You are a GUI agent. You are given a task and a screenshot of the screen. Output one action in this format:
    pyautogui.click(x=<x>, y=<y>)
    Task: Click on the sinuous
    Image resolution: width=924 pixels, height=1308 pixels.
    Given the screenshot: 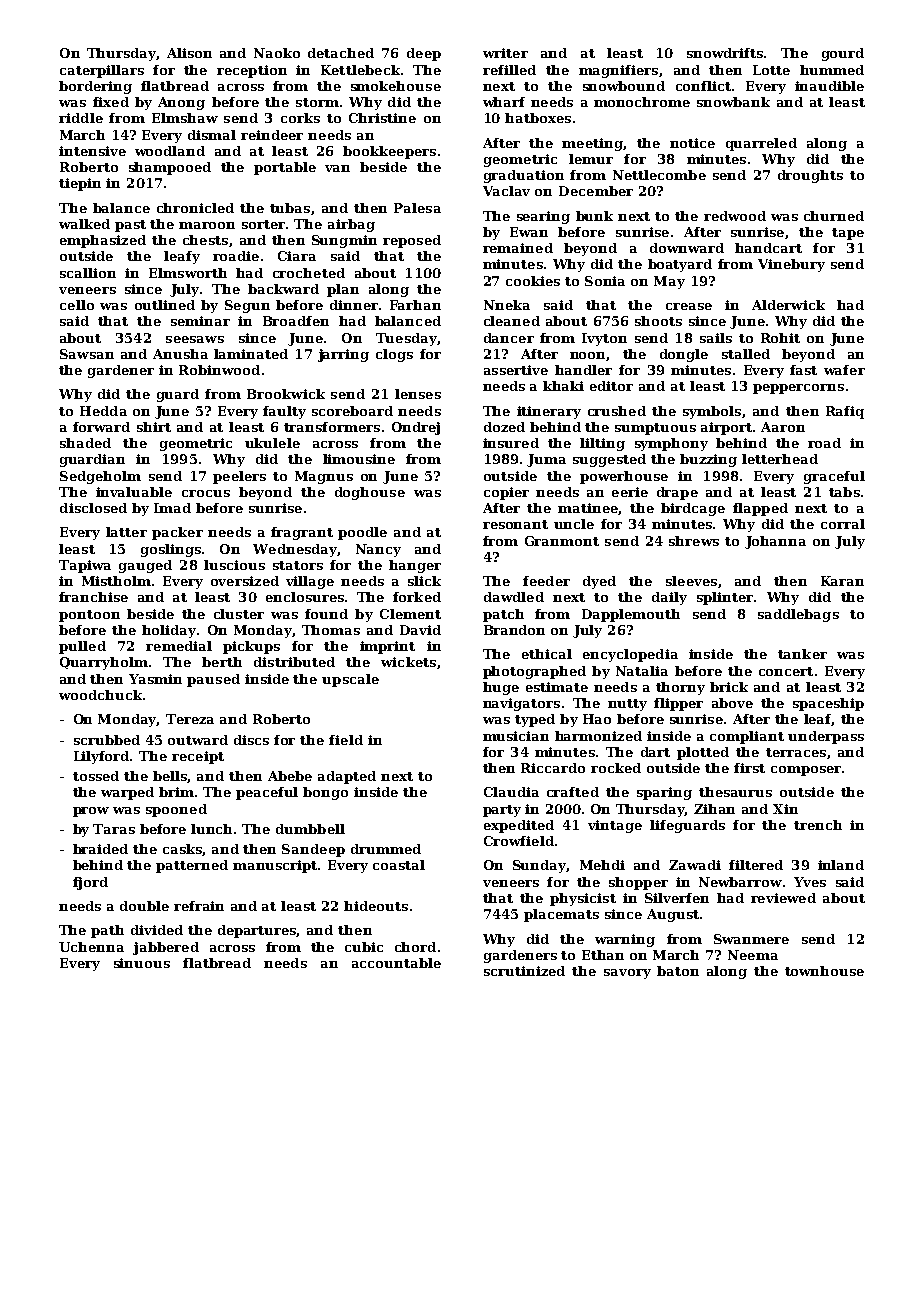 What is the action you would take?
    pyautogui.click(x=142, y=963)
